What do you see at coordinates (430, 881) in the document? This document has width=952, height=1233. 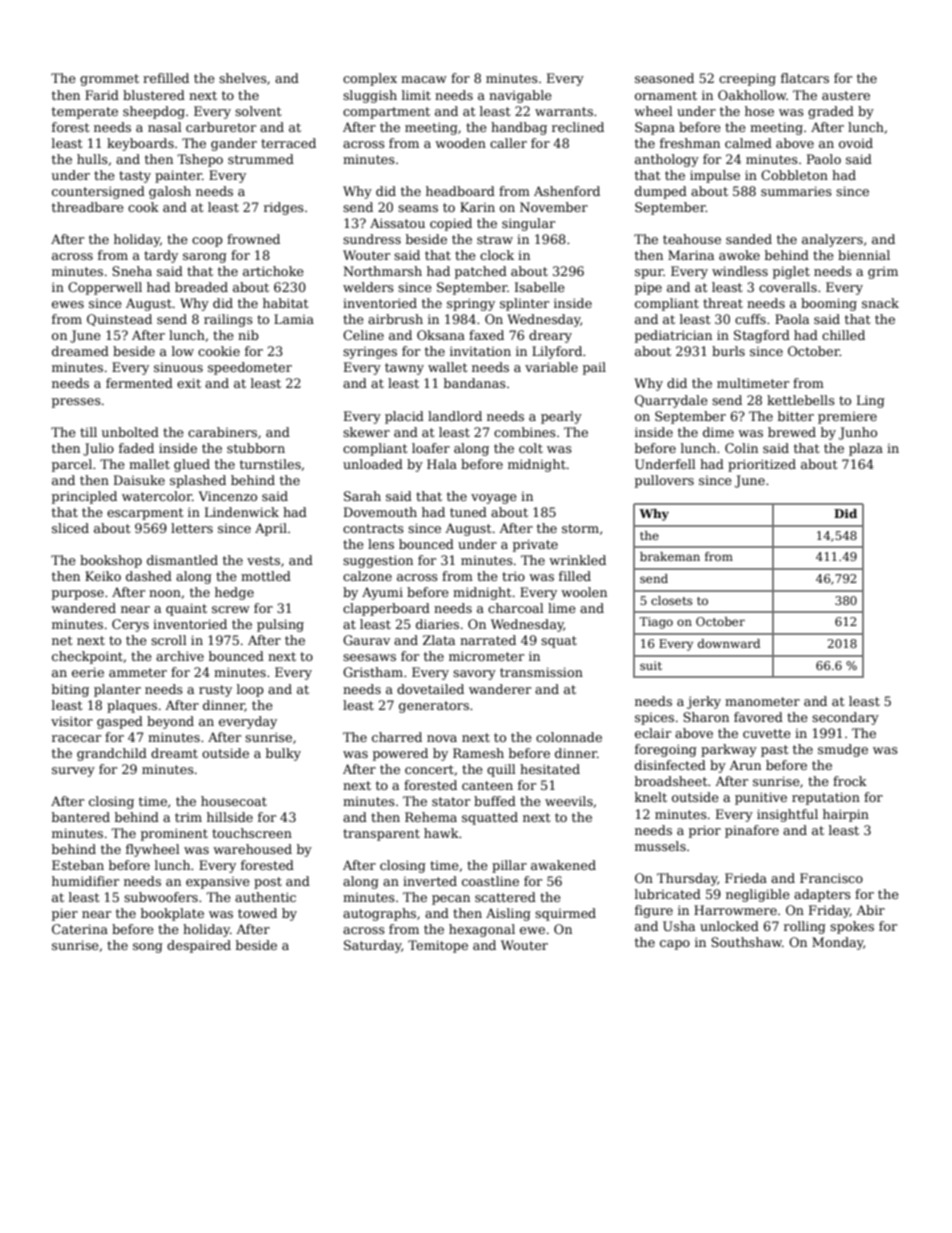 I see `inverted` at bounding box center [430, 881].
